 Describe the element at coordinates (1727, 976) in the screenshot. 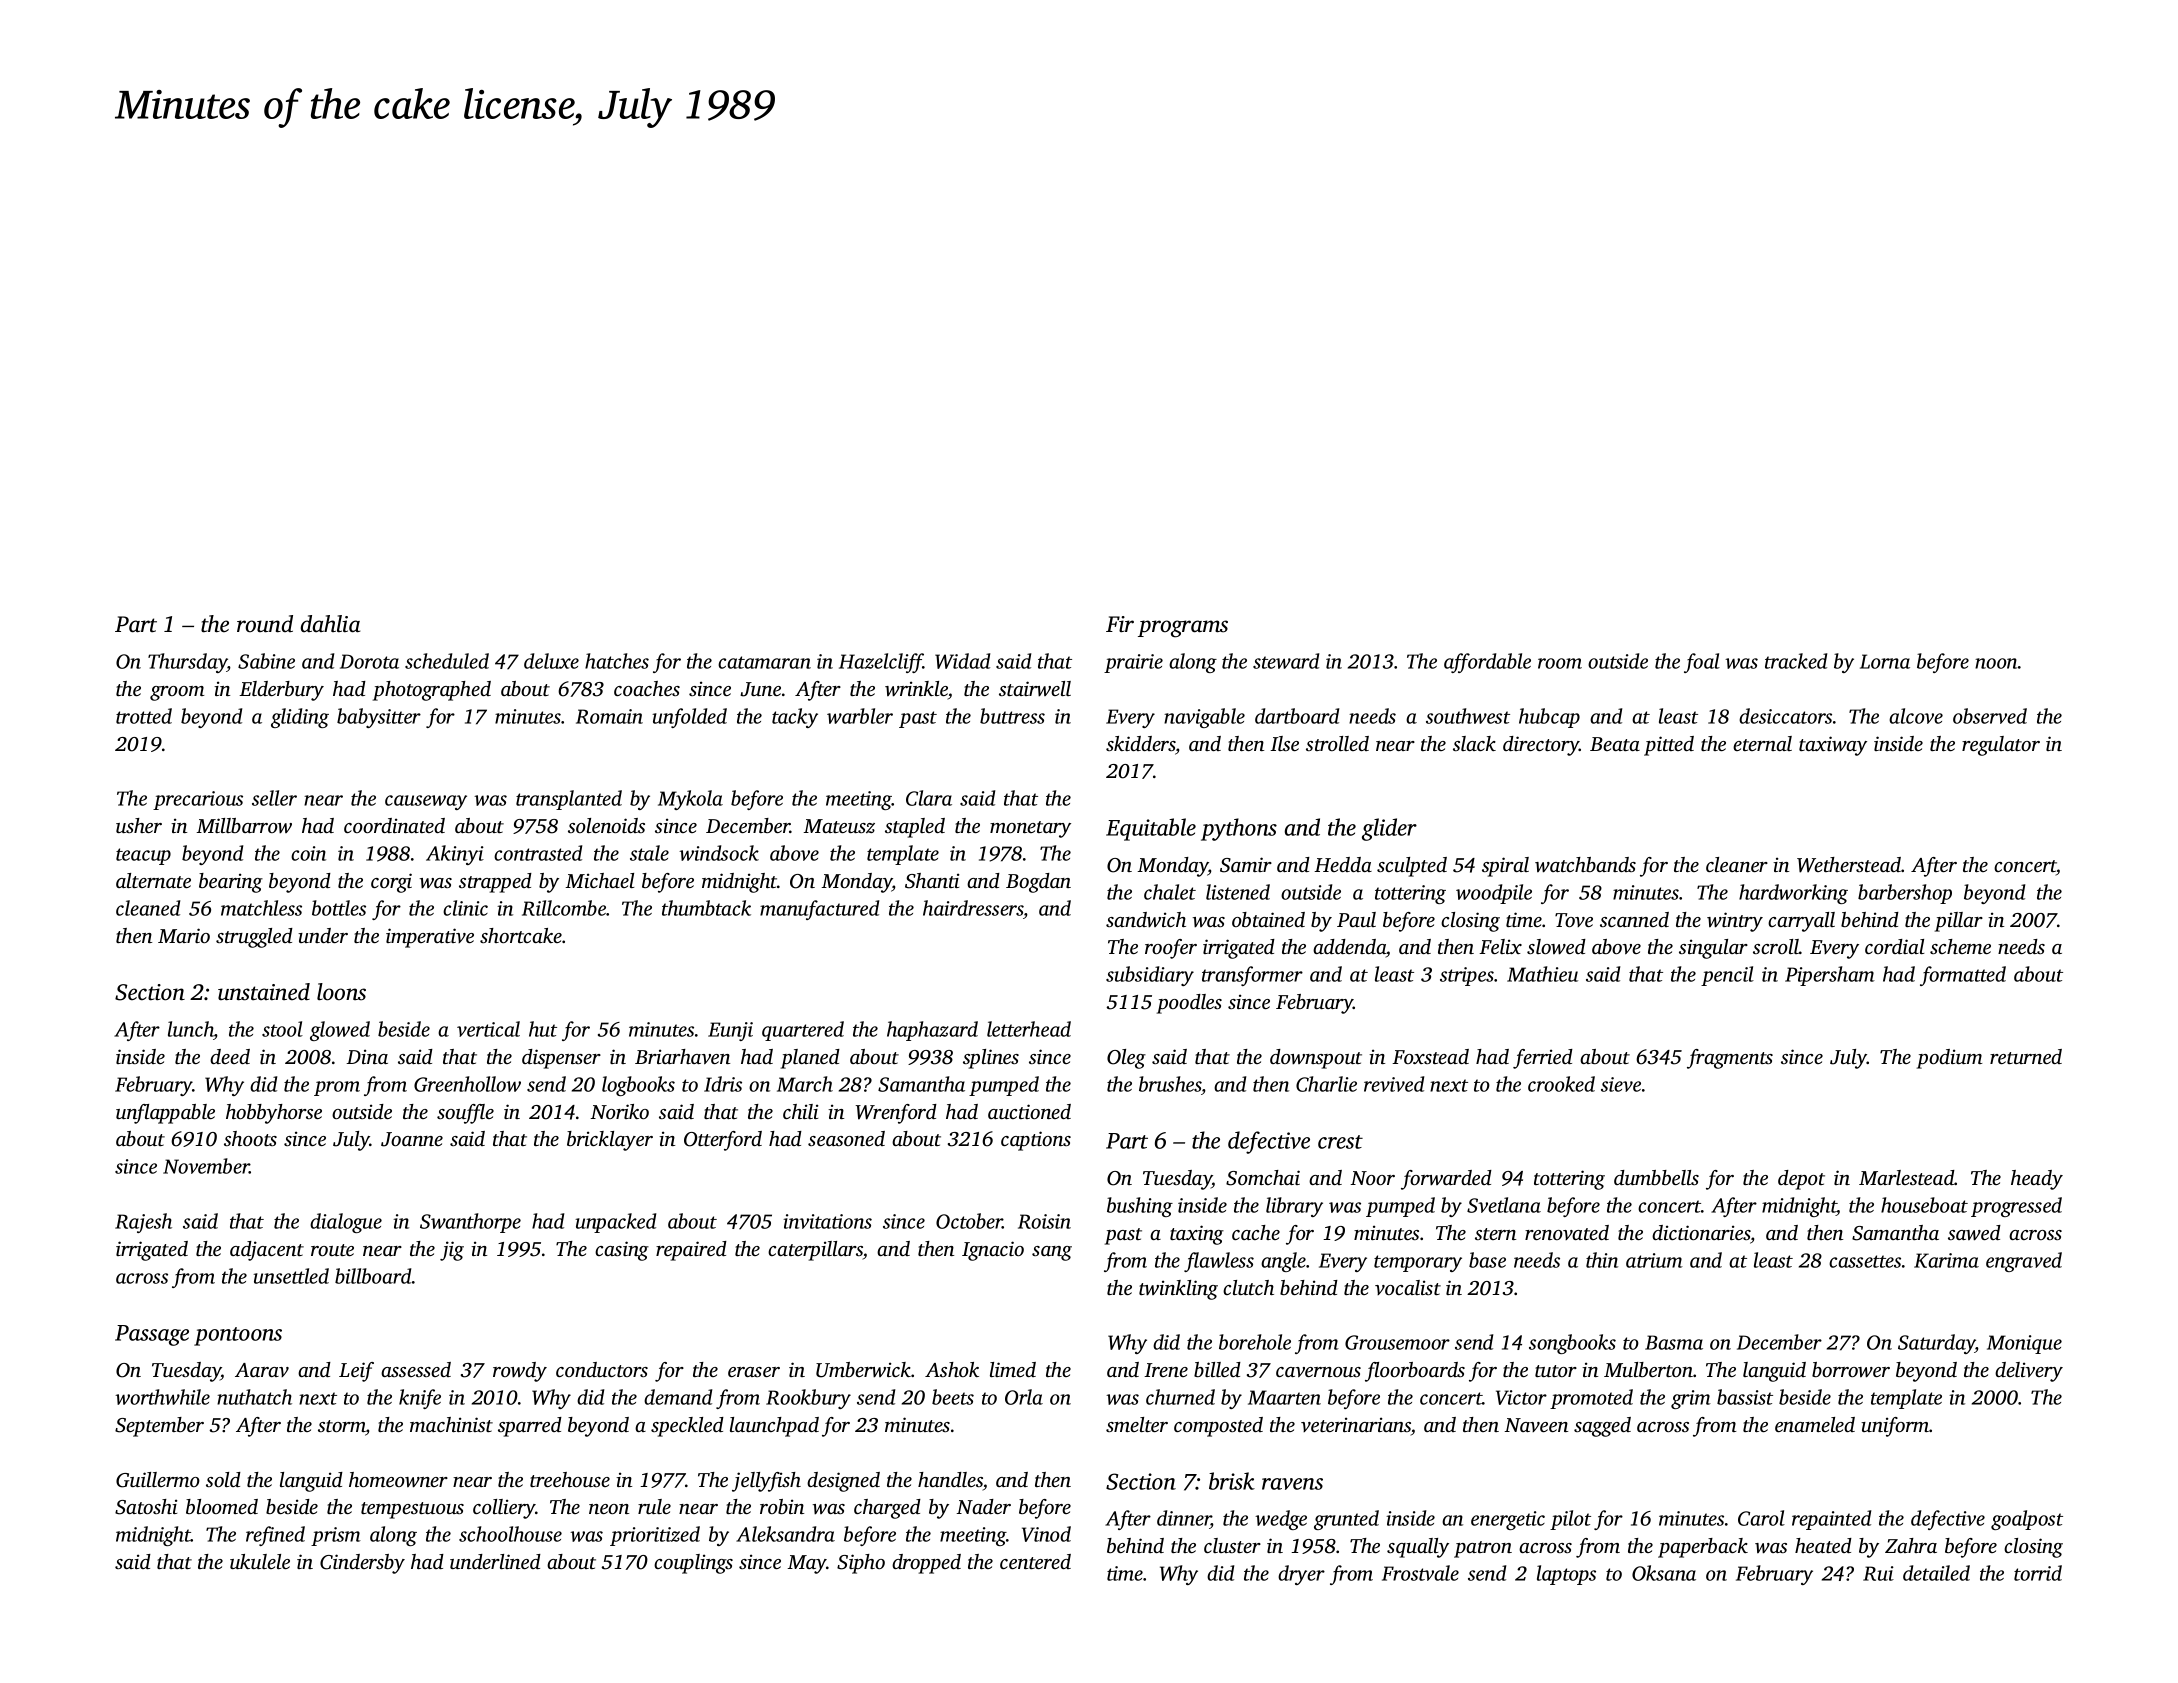

I see `pencil` at that location.
